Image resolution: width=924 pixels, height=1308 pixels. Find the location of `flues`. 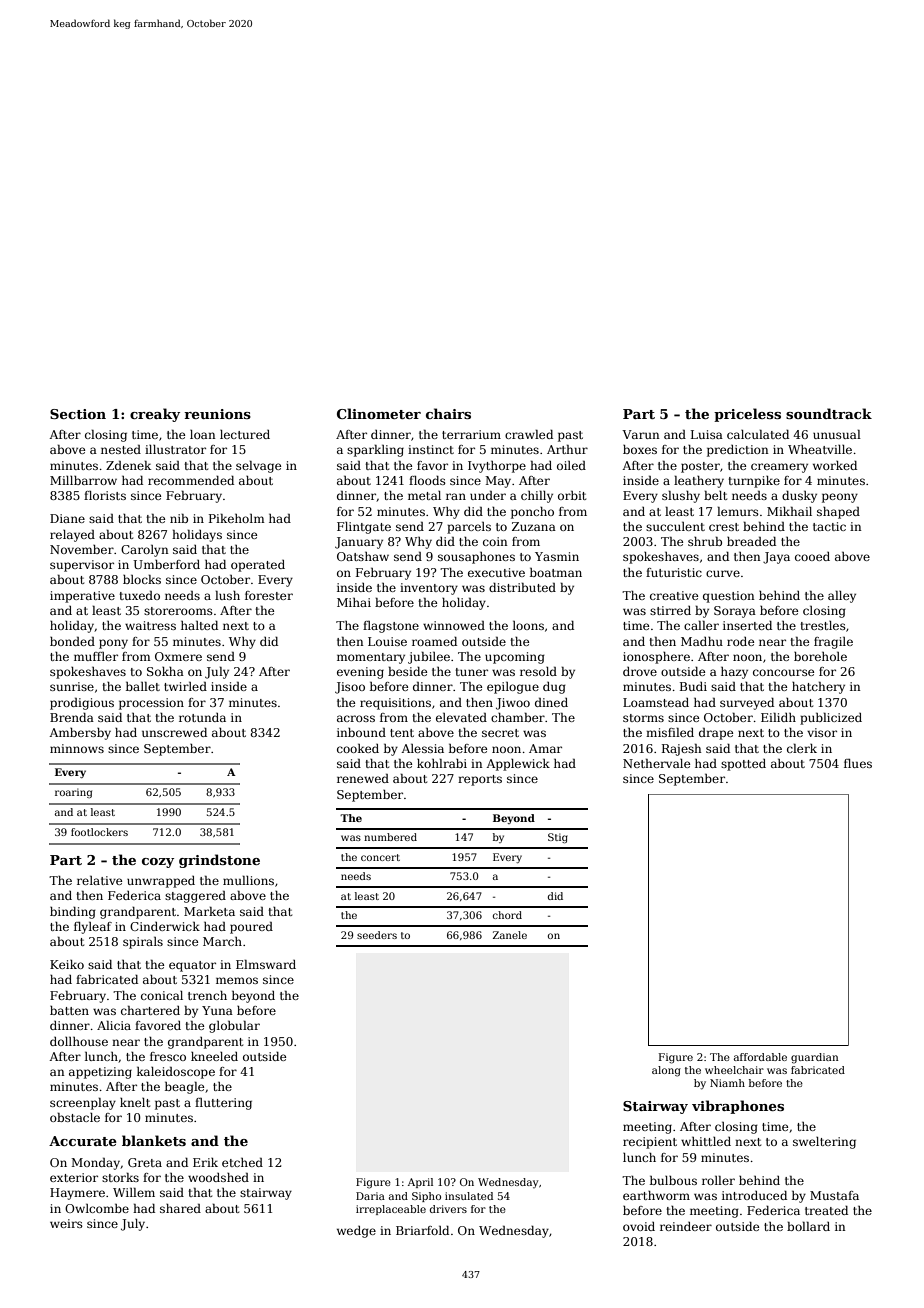

flues is located at coordinates (858, 763).
